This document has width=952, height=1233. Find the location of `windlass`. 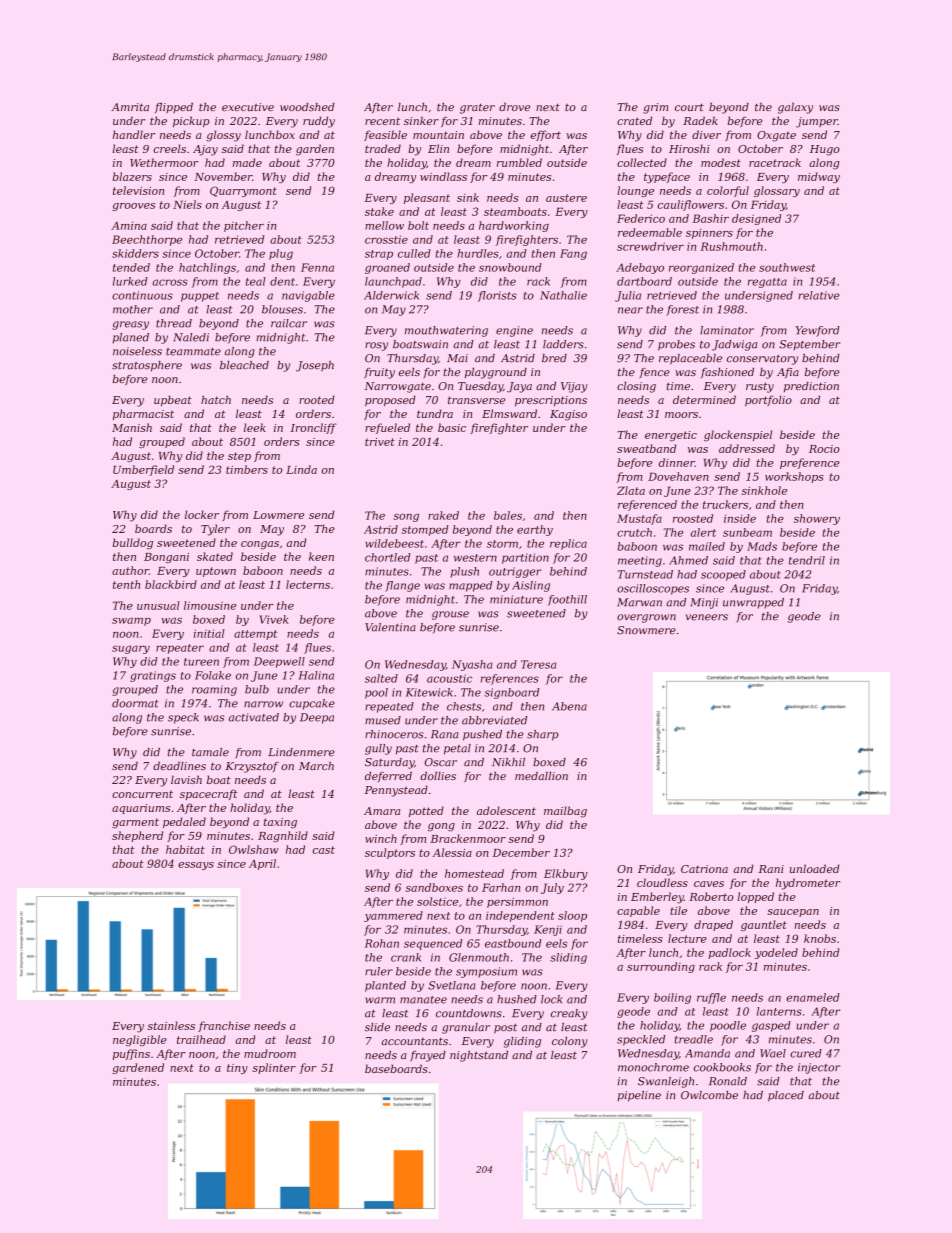

windlass is located at coordinates (443, 176).
